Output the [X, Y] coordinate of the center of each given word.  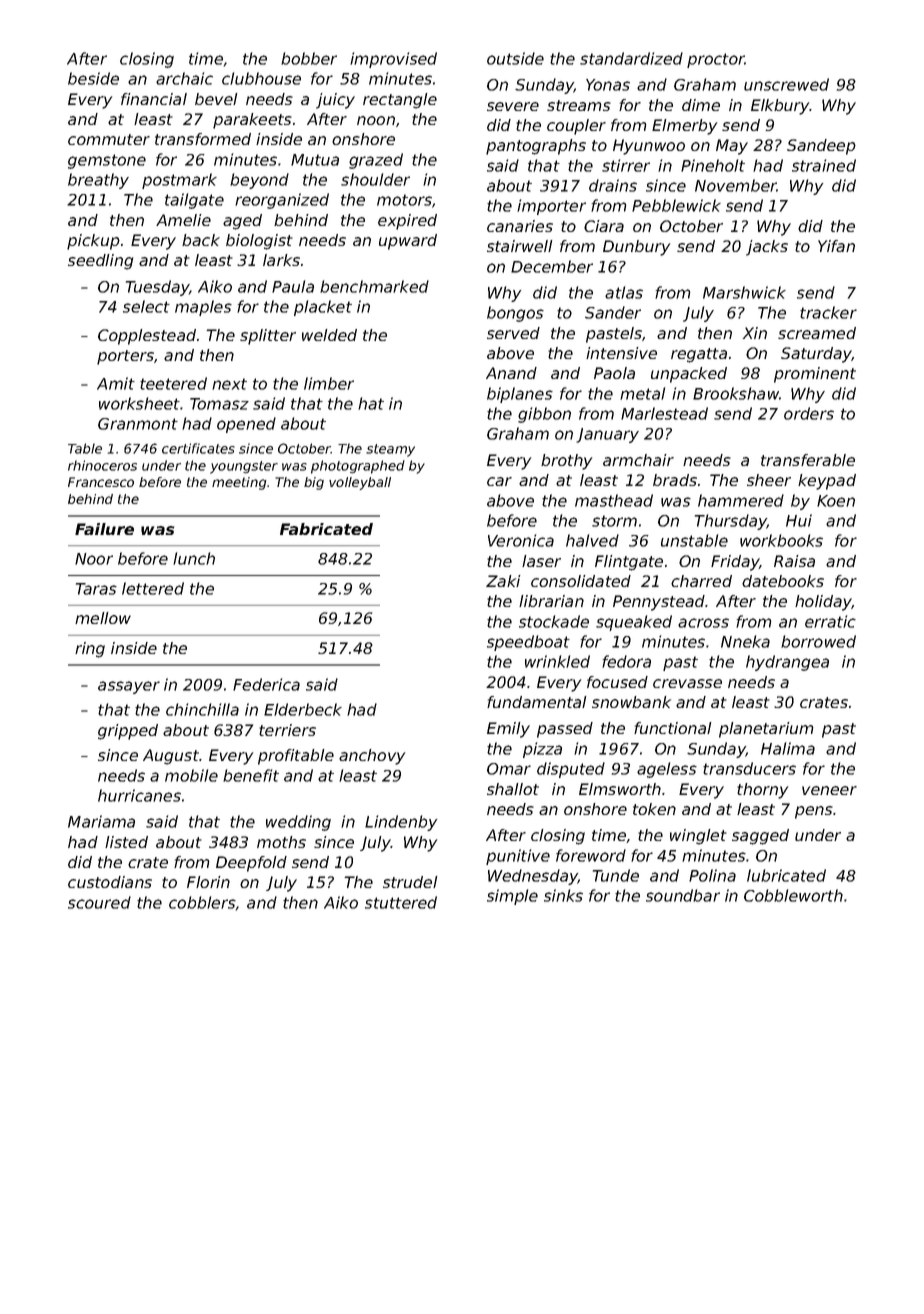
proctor [716, 60]
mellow [103, 618]
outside [515, 58]
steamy [390, 450]
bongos [515, 314]
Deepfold [251, 864]
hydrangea [787, 663]
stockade [554, 621]
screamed [817, 333]
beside [93, 78]
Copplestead [147, 337]
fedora [626, 661]
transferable [808, 460]
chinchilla [202, 709]
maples [203, 308]
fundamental [536, 702]
